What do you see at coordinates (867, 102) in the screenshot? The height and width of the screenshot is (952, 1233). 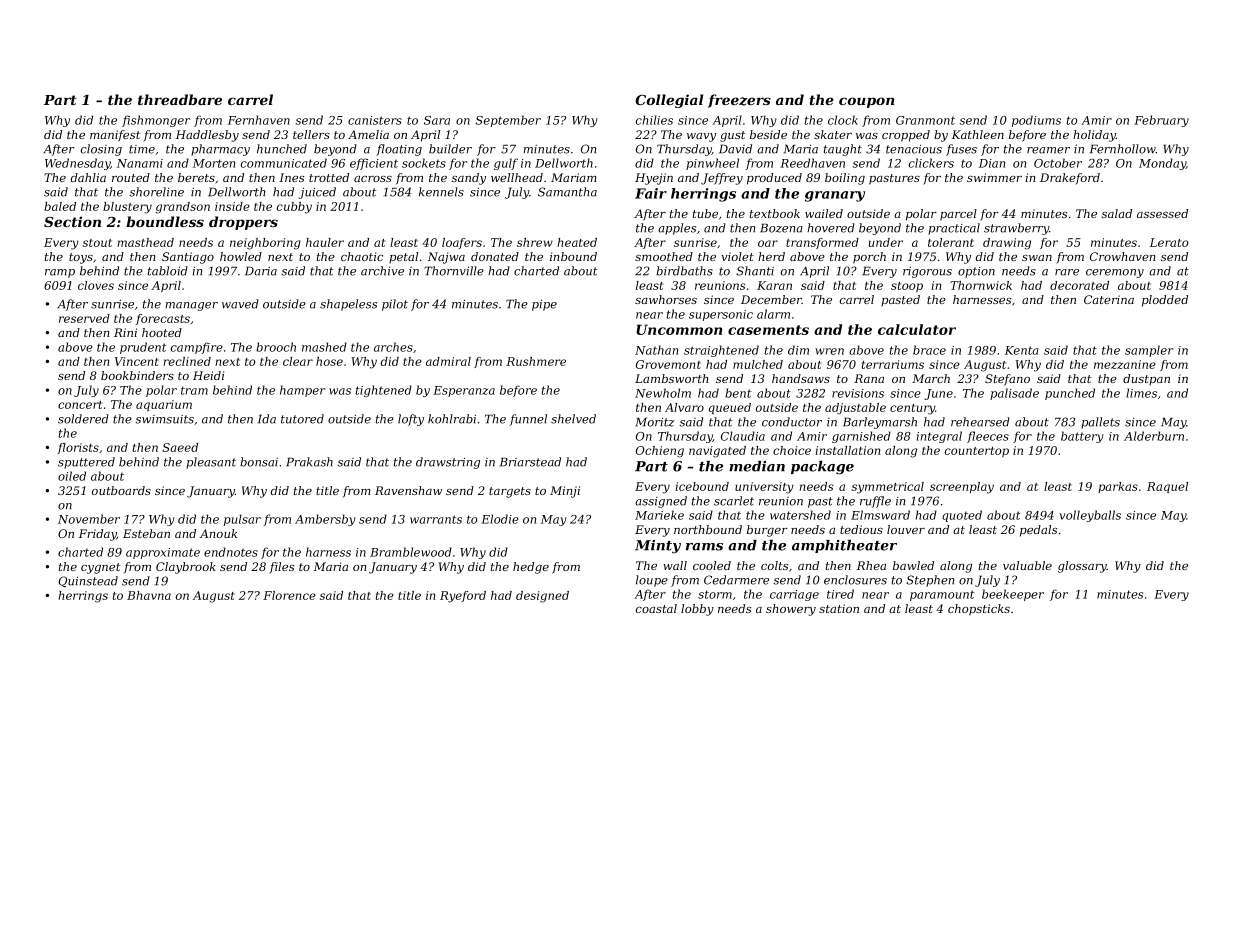 I see `coupon` at bounding box center [867, 102].
